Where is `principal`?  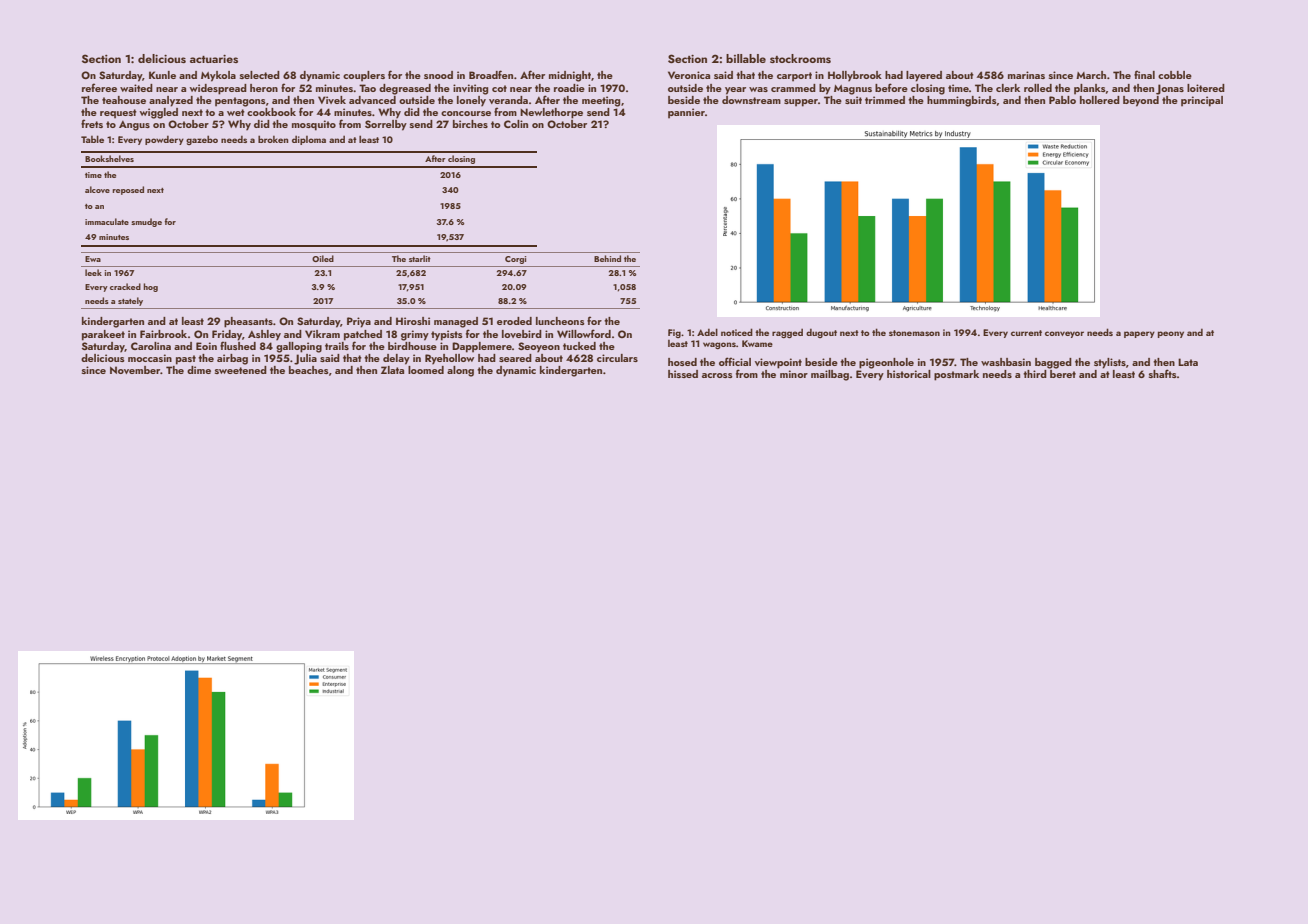
principal is located at coordinates (1202, 101).
